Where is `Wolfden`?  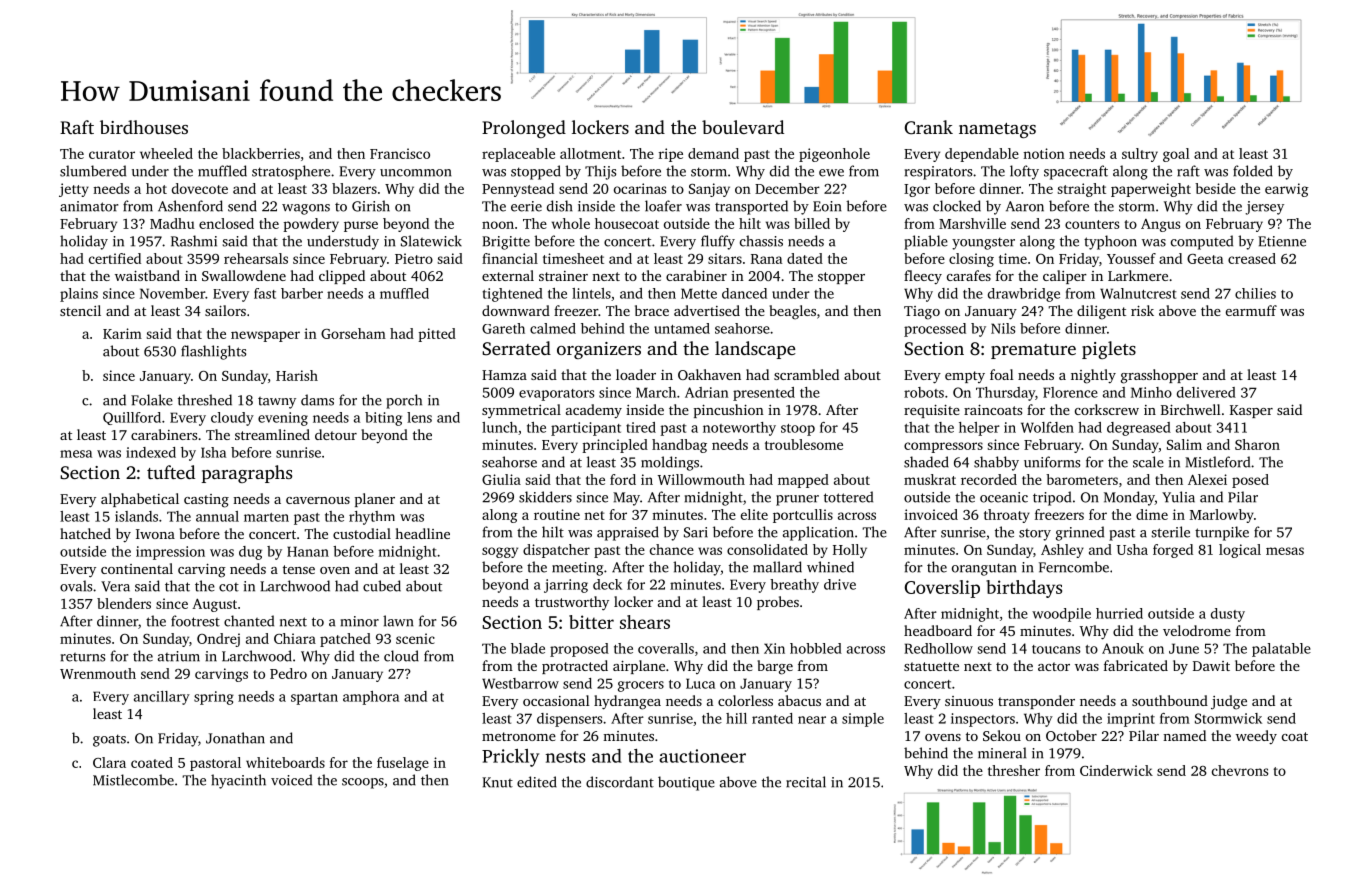 Wolfden is located at coordinates (1047, 427).
